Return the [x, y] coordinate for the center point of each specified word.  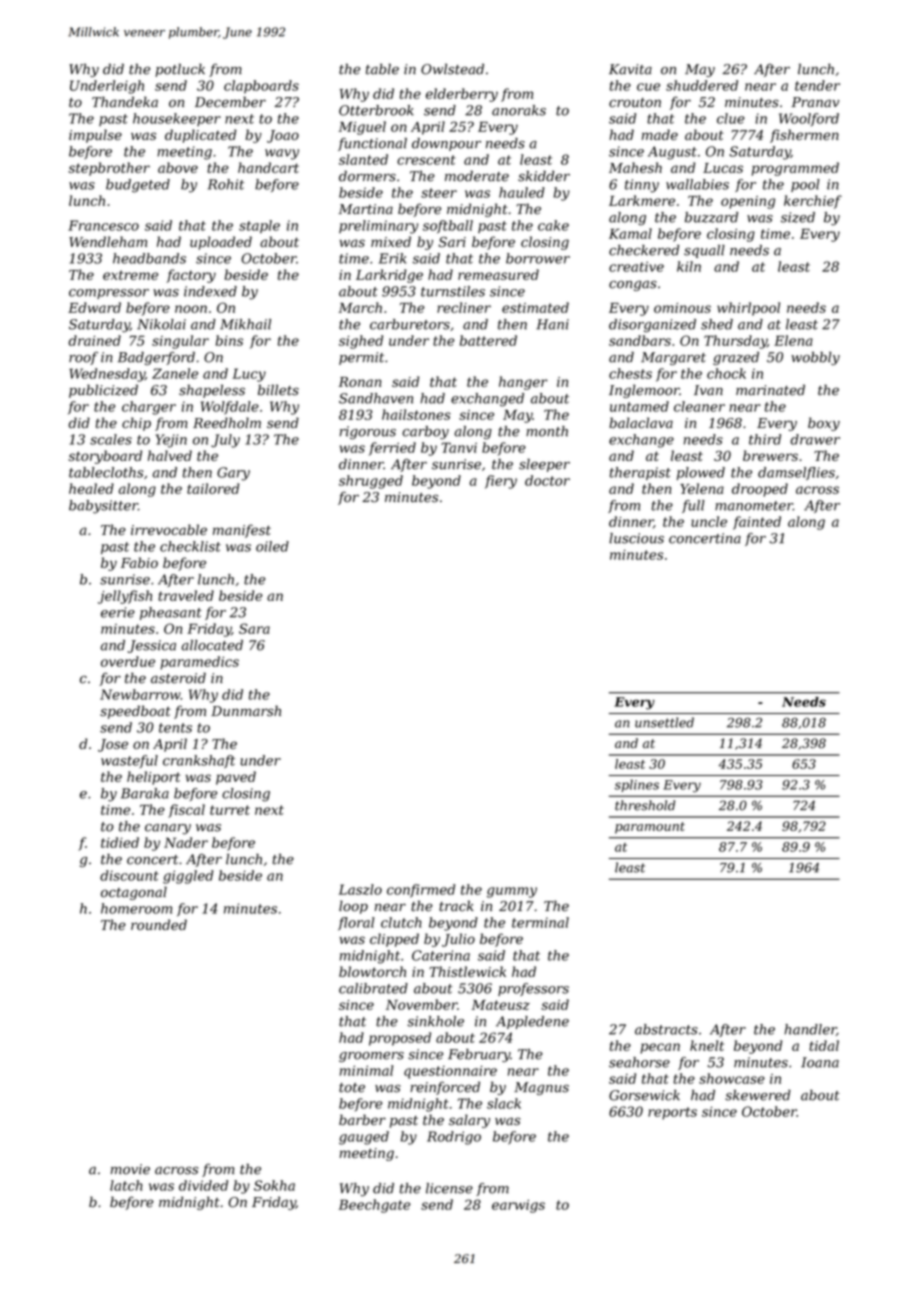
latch [126, 1185]
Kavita [630, 69]
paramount [650, 828]
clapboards [261, 87]
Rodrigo [454, 1138]
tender [817, 85]
